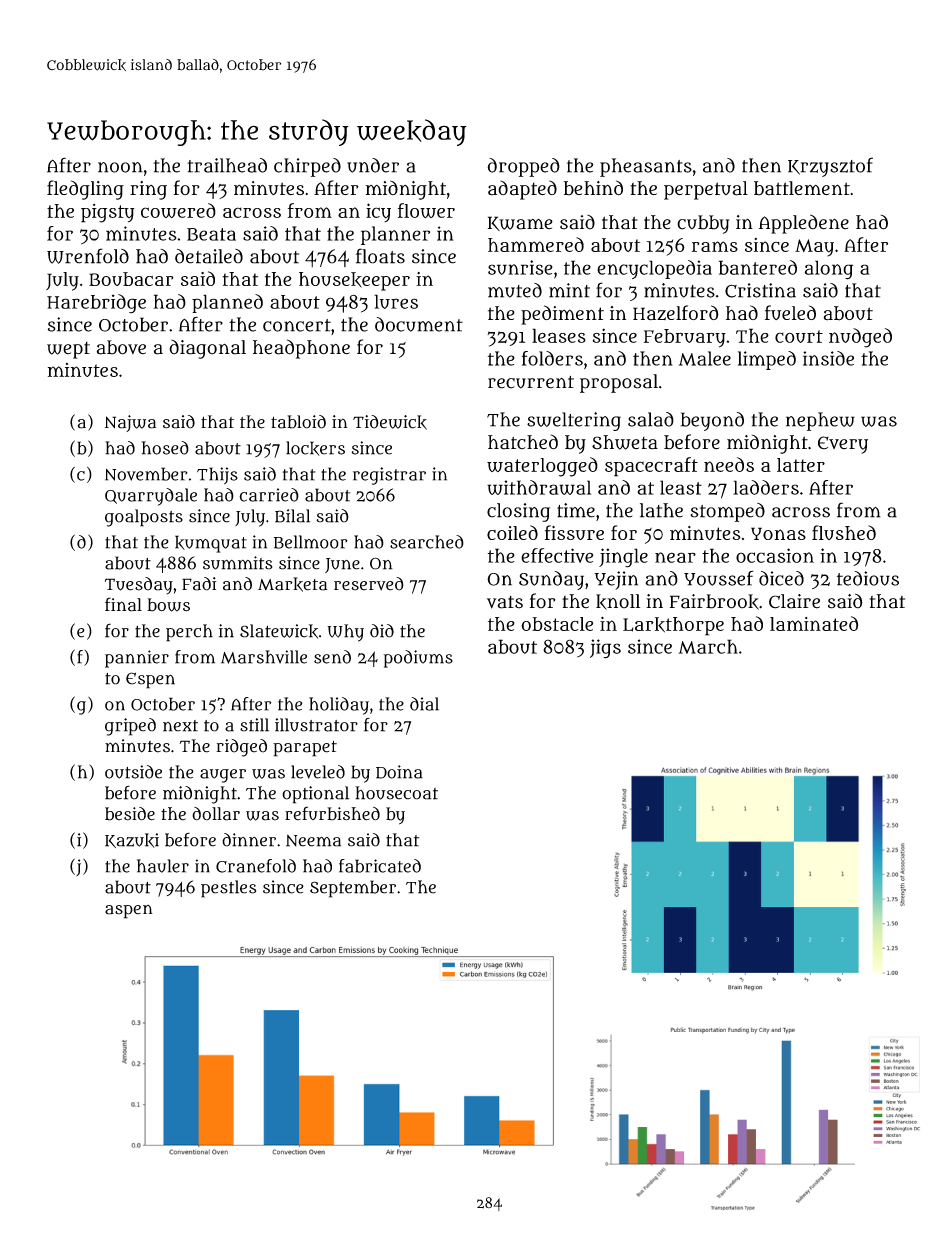 This screenshot has width=952, height=1233. What do you see at coordinates (130, 423) in the screenshot?
I see `Najwa` at bounding box center [130, 423].
